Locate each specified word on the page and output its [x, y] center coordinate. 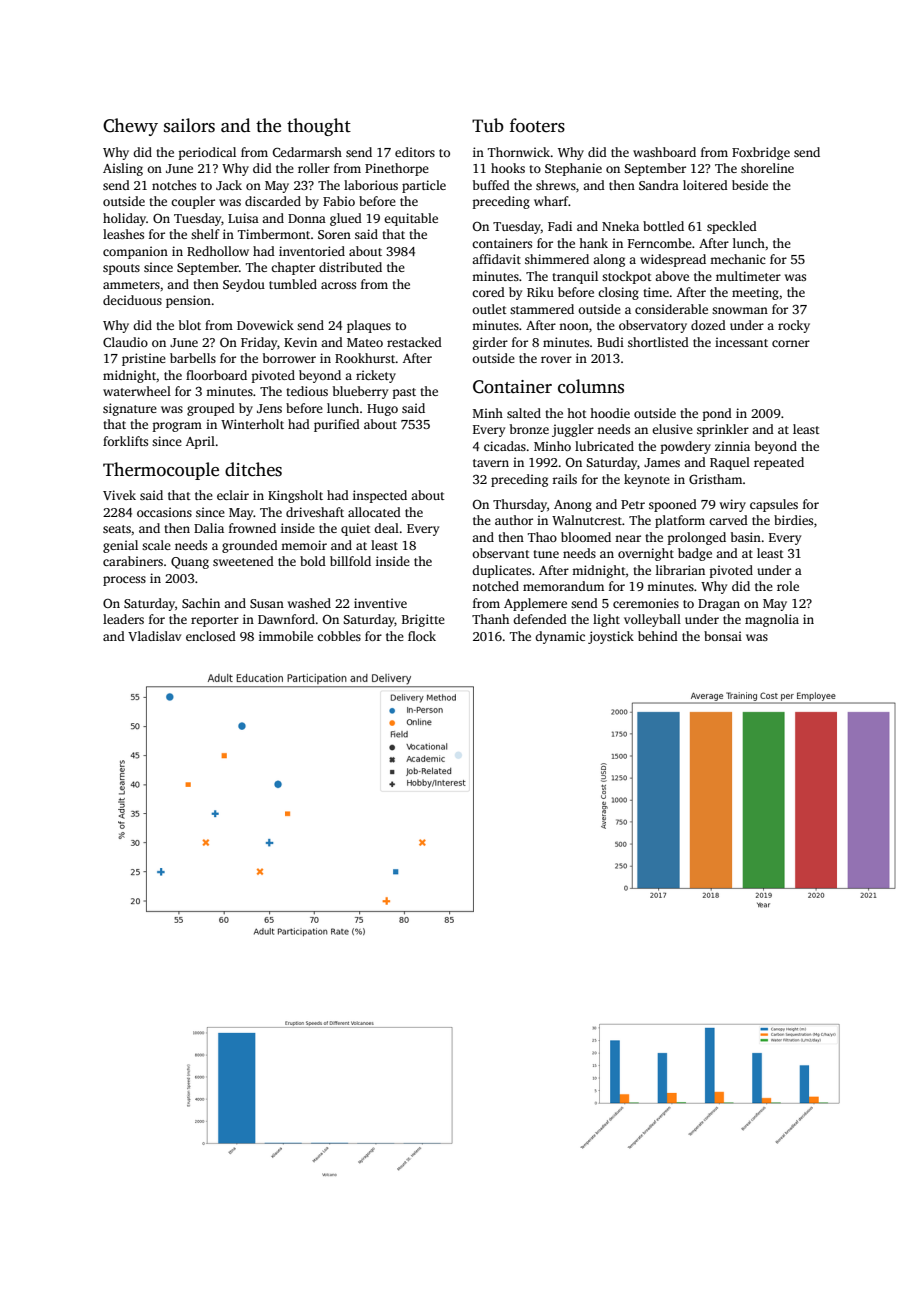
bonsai [723, 636]
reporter [215, 621]
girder [490, 343]
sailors [189, 125]
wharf [551, 201]
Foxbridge [761, 153]
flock [422, 636]
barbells [193, 358]
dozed [708, 325]
